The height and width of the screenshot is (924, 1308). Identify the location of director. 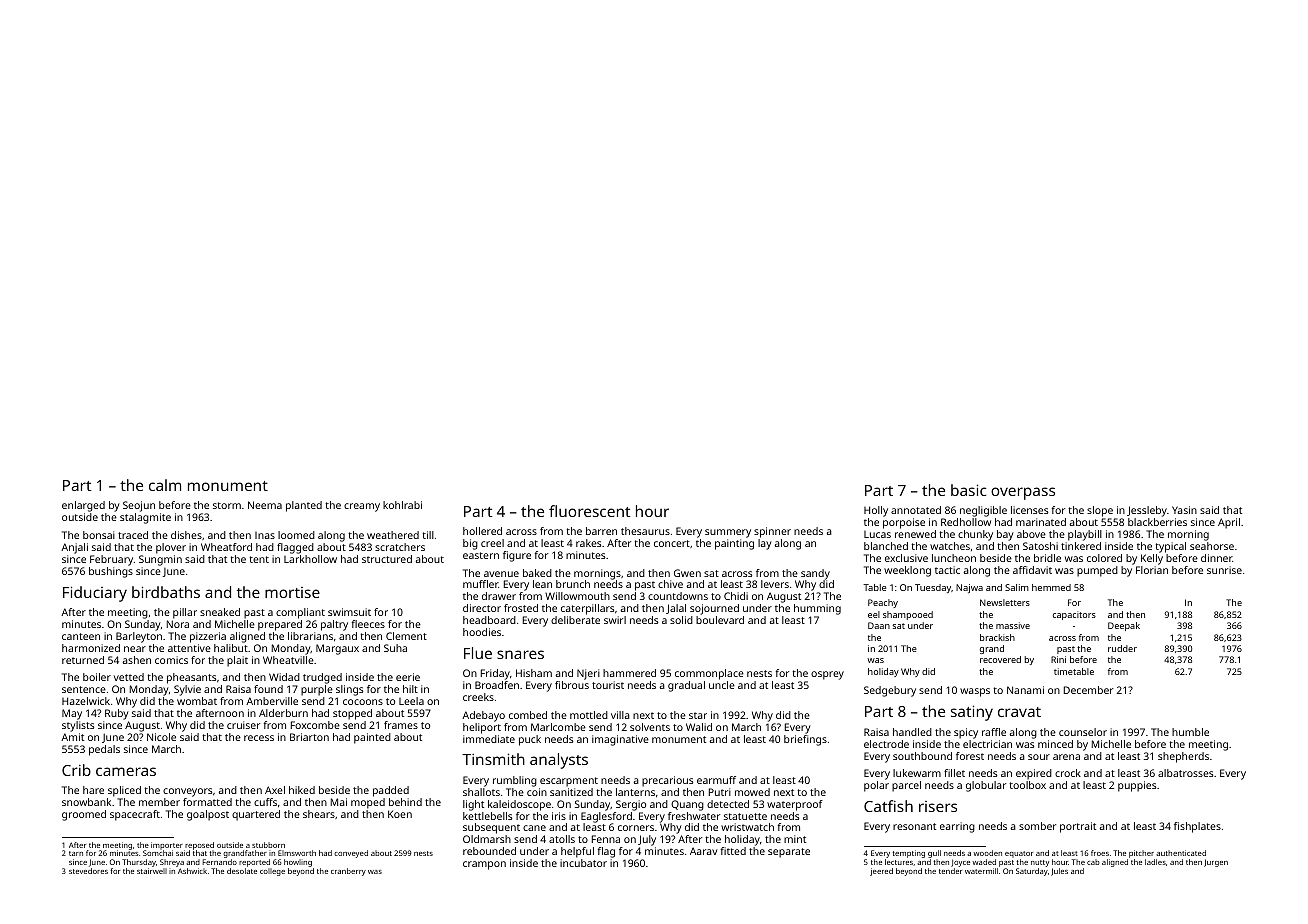
(482, 608).
